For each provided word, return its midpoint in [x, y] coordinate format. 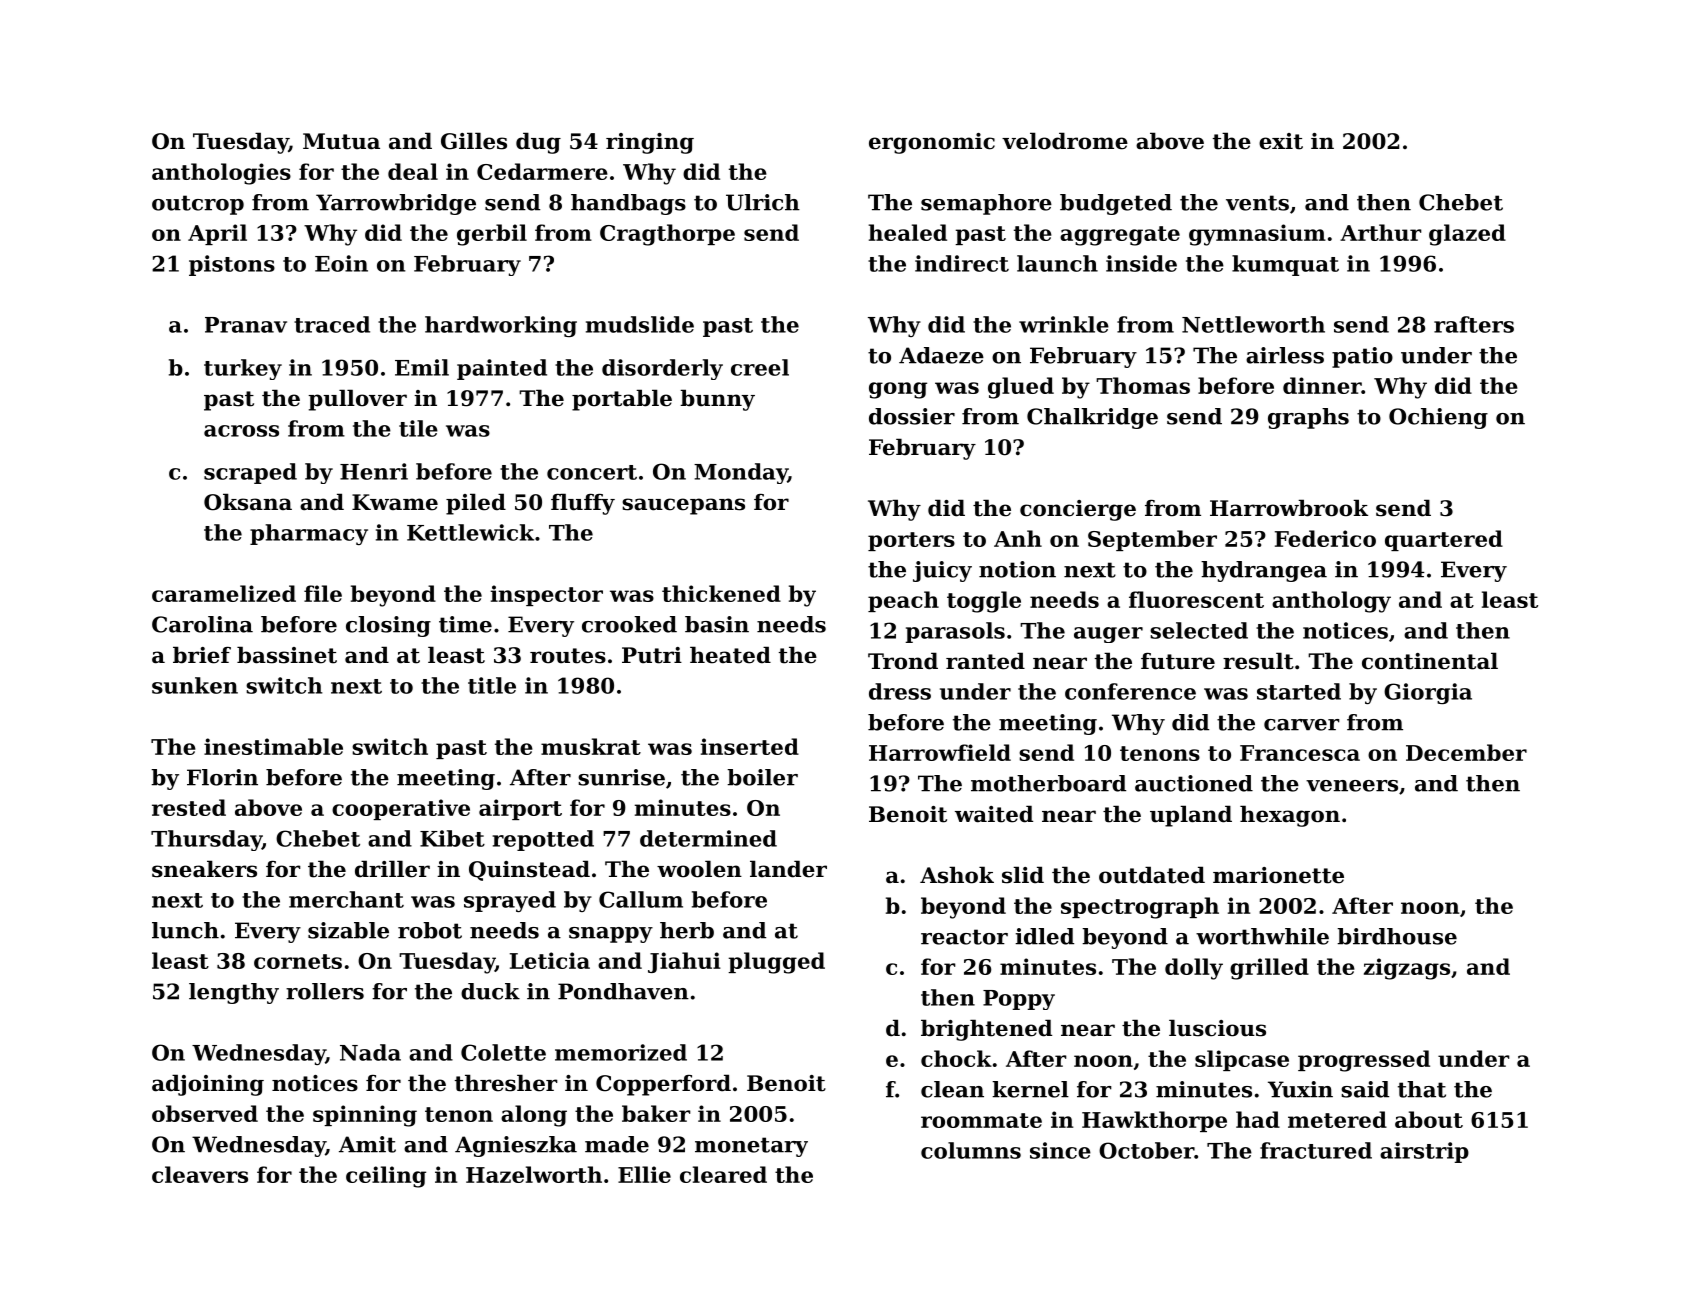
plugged [776, 963]
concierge [1078, 510]
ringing [650, 143]
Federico [1325, 538]
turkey [243, 369]
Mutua [341, 141]
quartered [1444, 540]
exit [1281, 141]
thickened [721, 593]
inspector [547, 595]
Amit [367, 1144]
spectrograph [1140, 908]
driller [392, 869]
